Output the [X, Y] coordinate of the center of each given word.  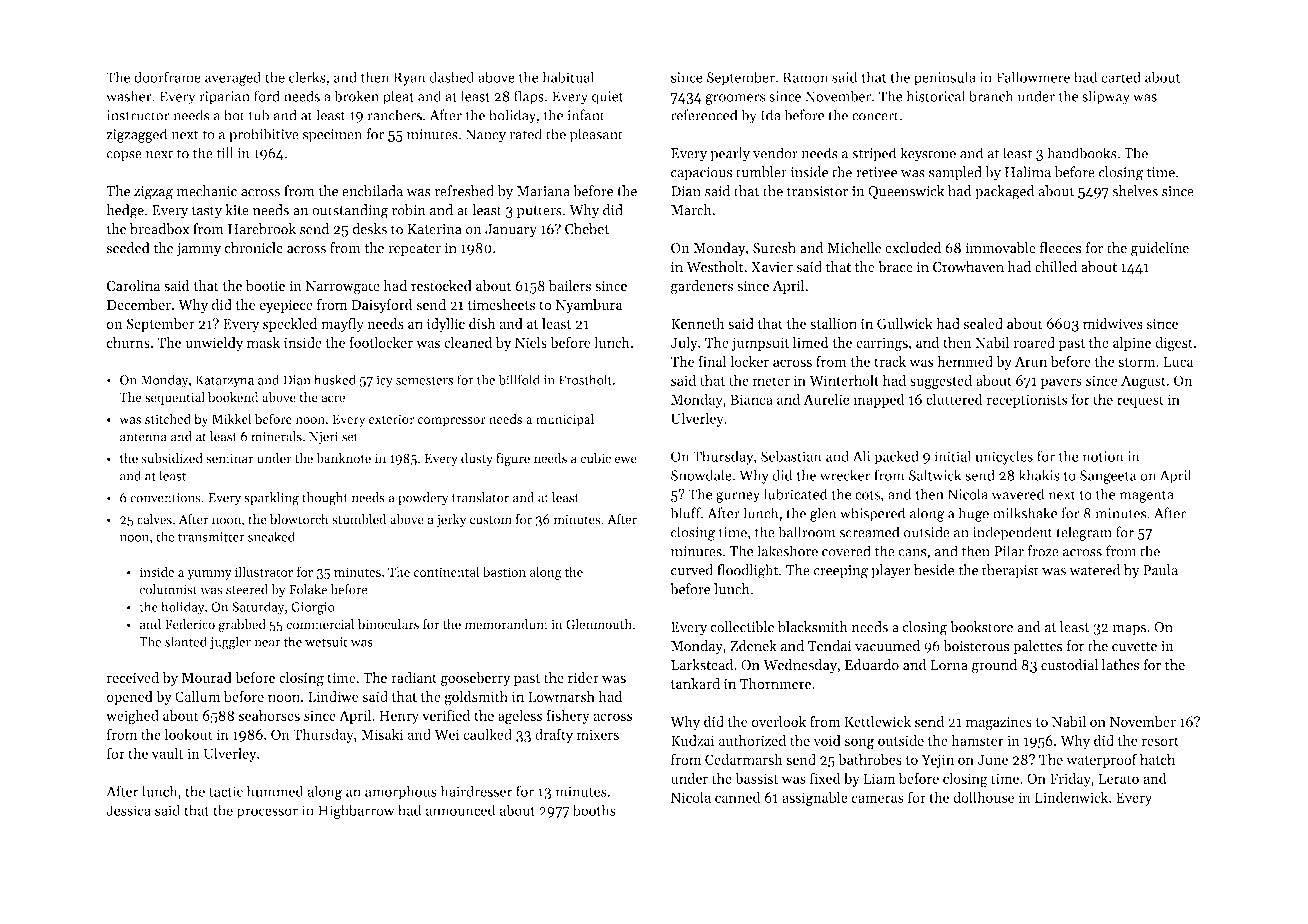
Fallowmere [1033, 77]
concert [875, 116]
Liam [879, 778]
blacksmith [813, 627]
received [133, 677]
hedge [125, 211]
